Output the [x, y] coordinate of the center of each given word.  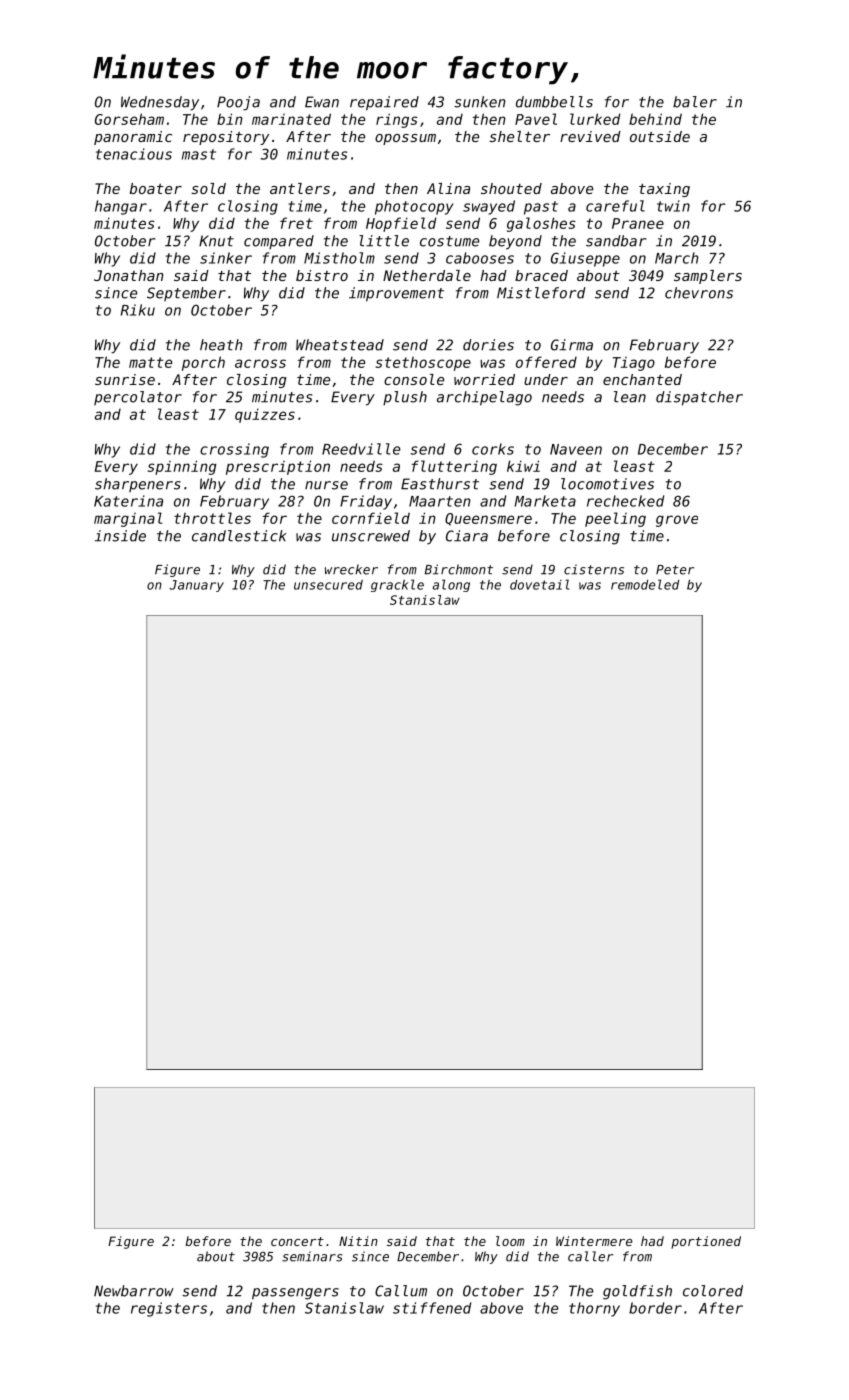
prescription [278, 467]
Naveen [576, 449]
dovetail [540, 584]
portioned [706, 1242]
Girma [572, 345]
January [196, 586]
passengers [295, 1294]
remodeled [645, 584]
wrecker [351, 569]
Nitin [358, 1241]
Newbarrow [134, 1291]
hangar [121, 207]
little [384, 241]
